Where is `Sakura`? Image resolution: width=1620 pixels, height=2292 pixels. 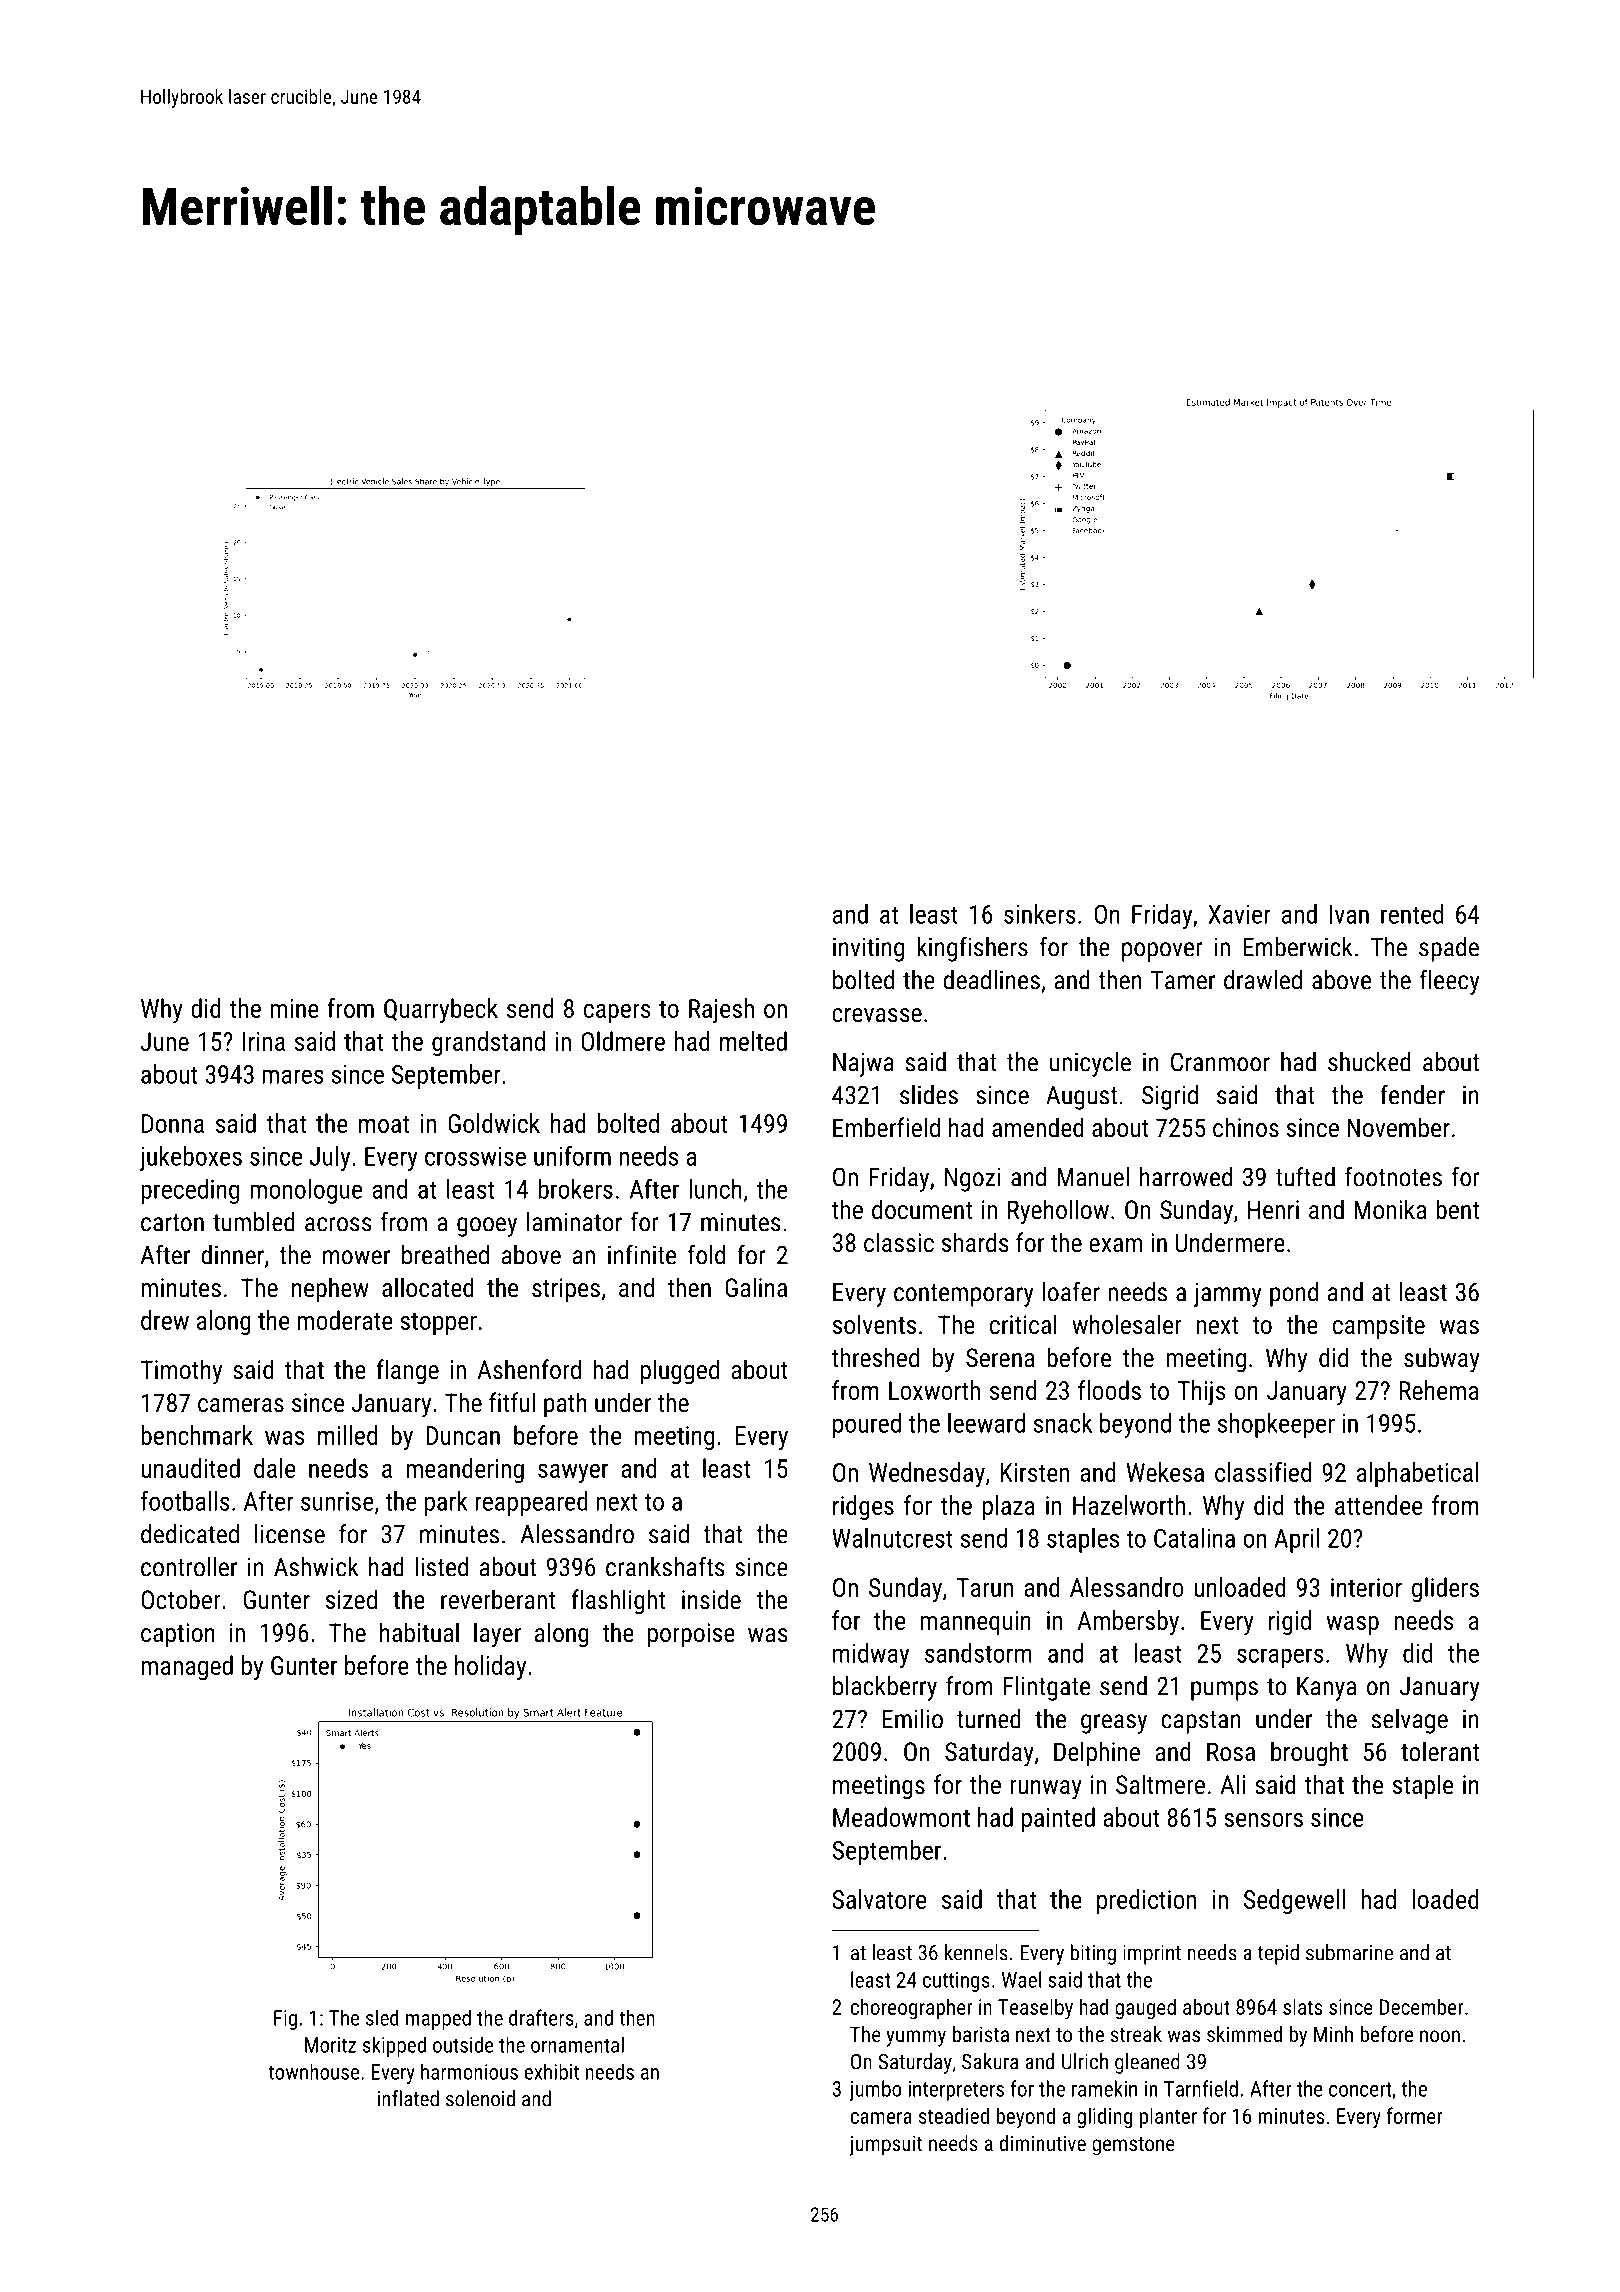
Sakura is located at coordinates (990, 2061).
